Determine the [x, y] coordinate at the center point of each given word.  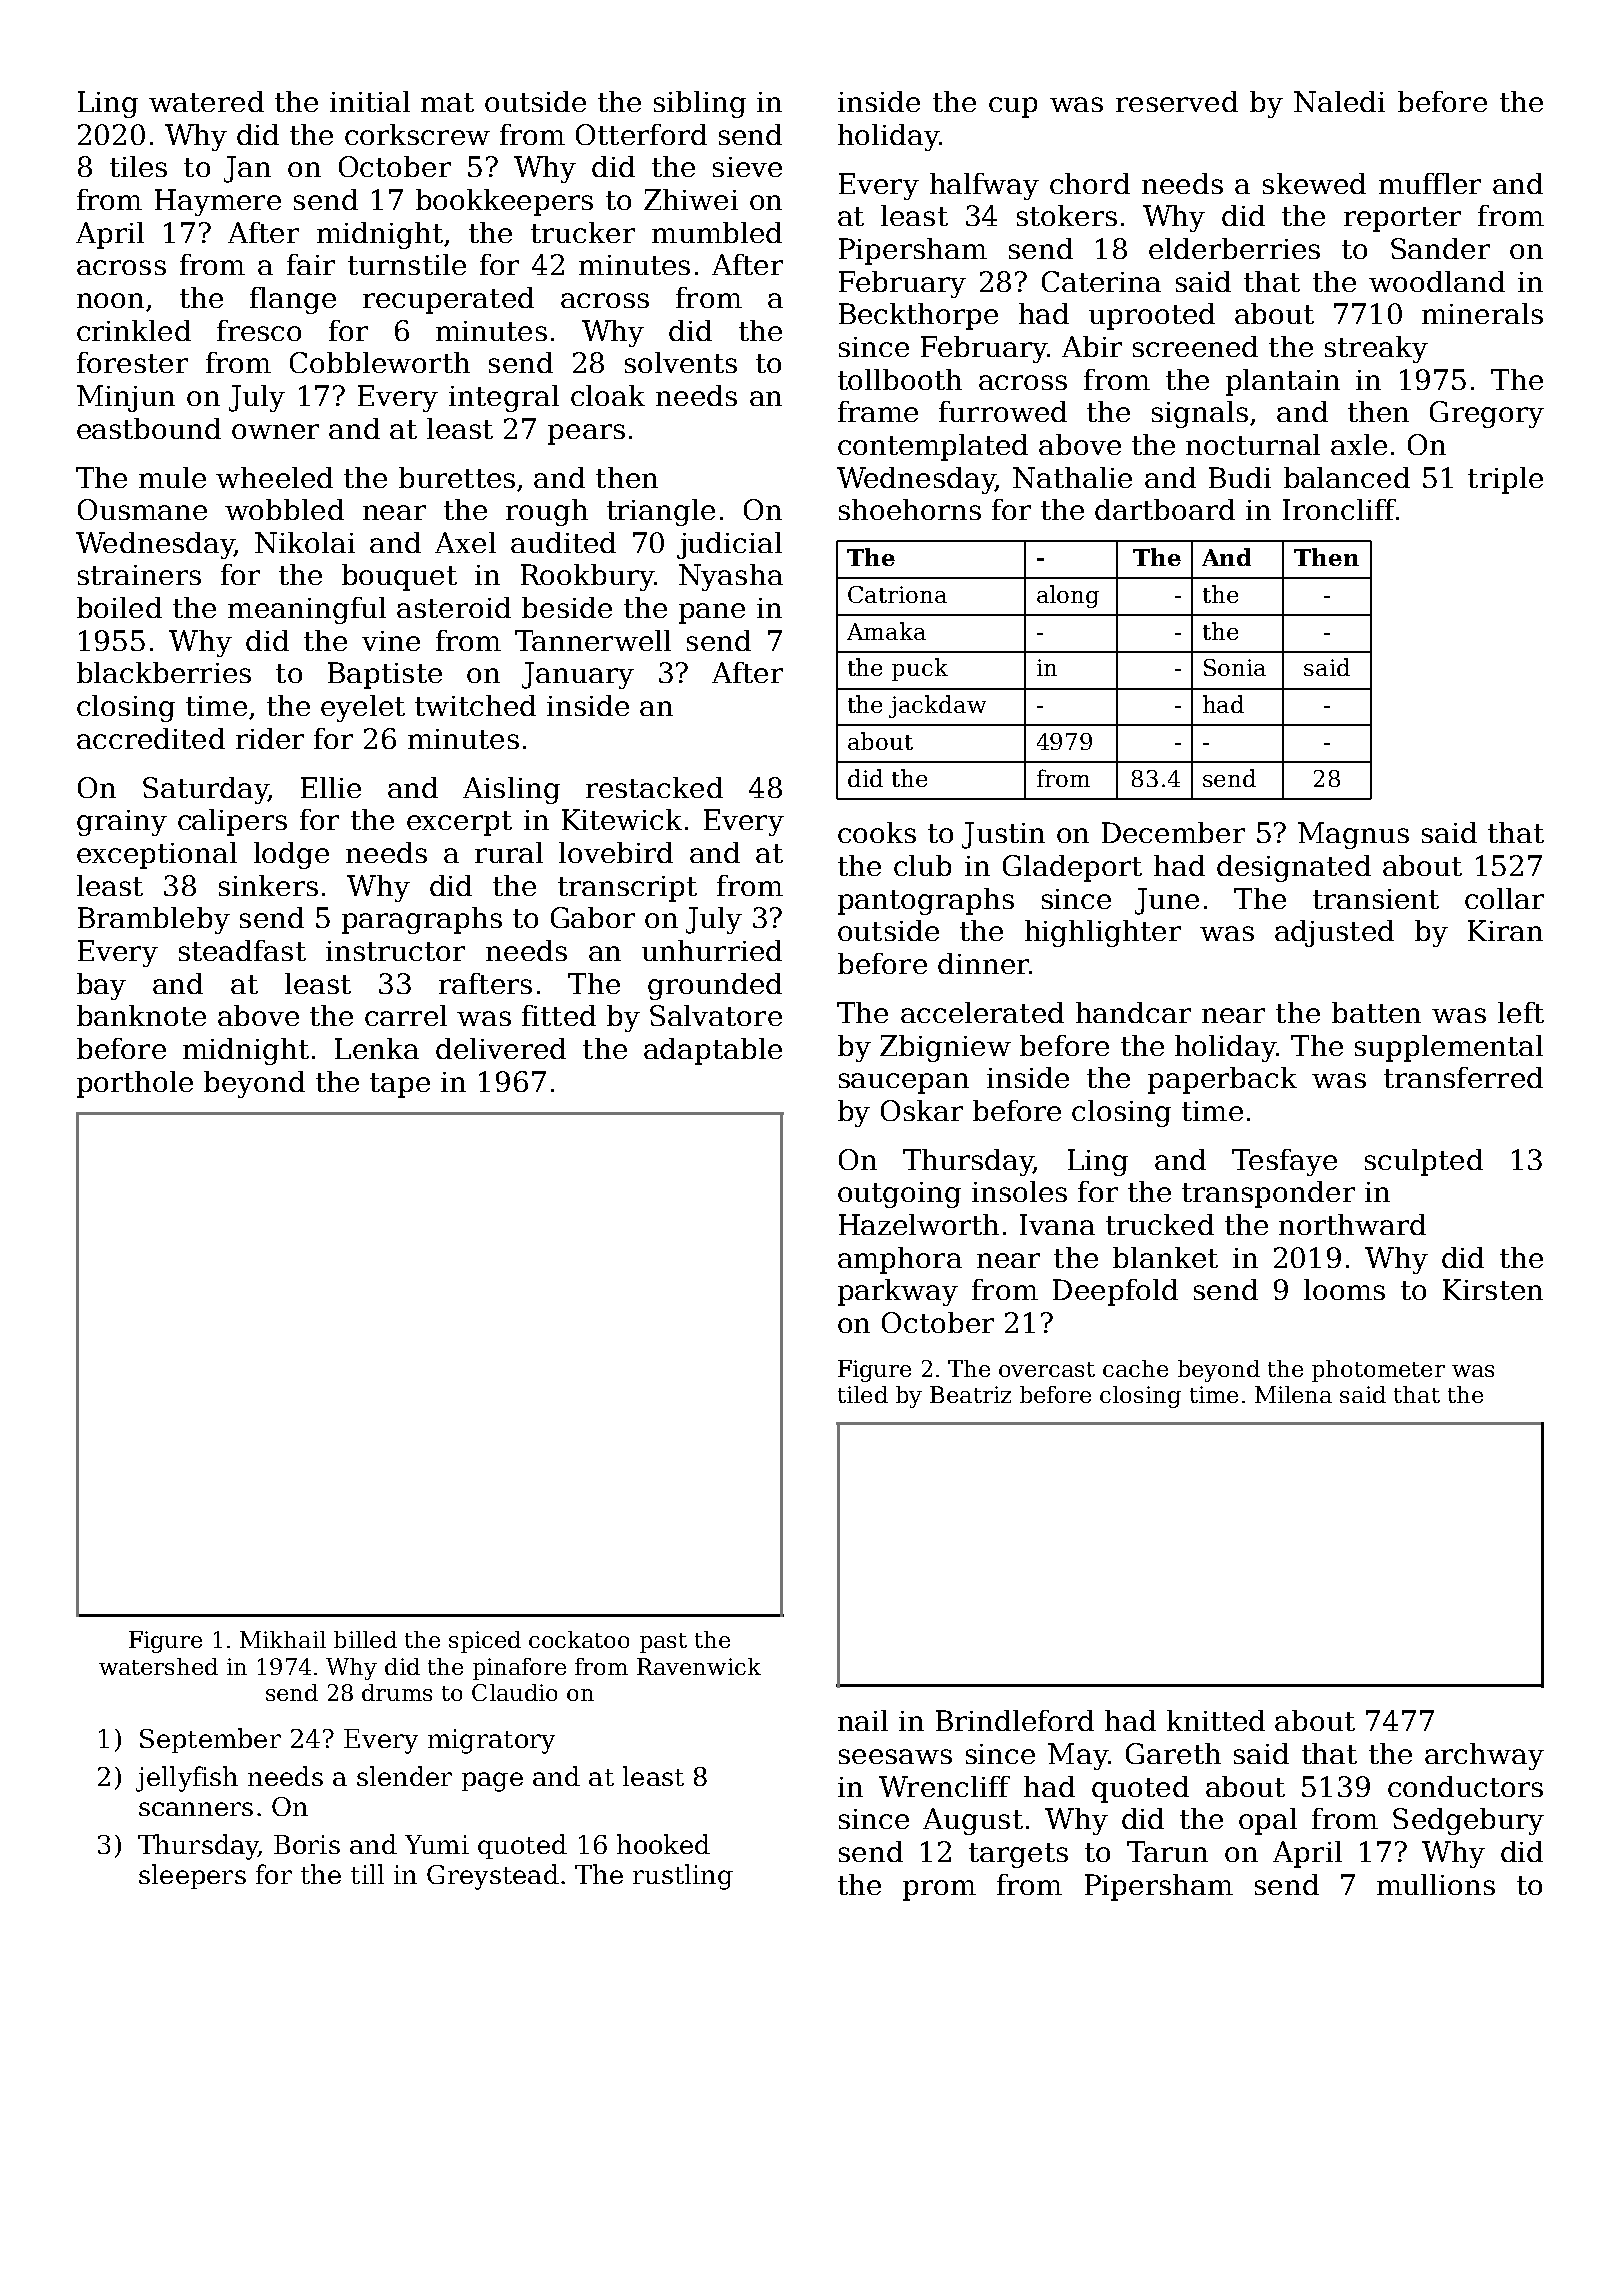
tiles [138, 166]
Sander [1440, 248]
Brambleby [154, 920]
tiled [863, 1394]
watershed [158, 1666]
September [210, 1740]
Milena [1293, 1394]
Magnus [1353, 835]
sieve [747, 167]
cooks [877, 832]
